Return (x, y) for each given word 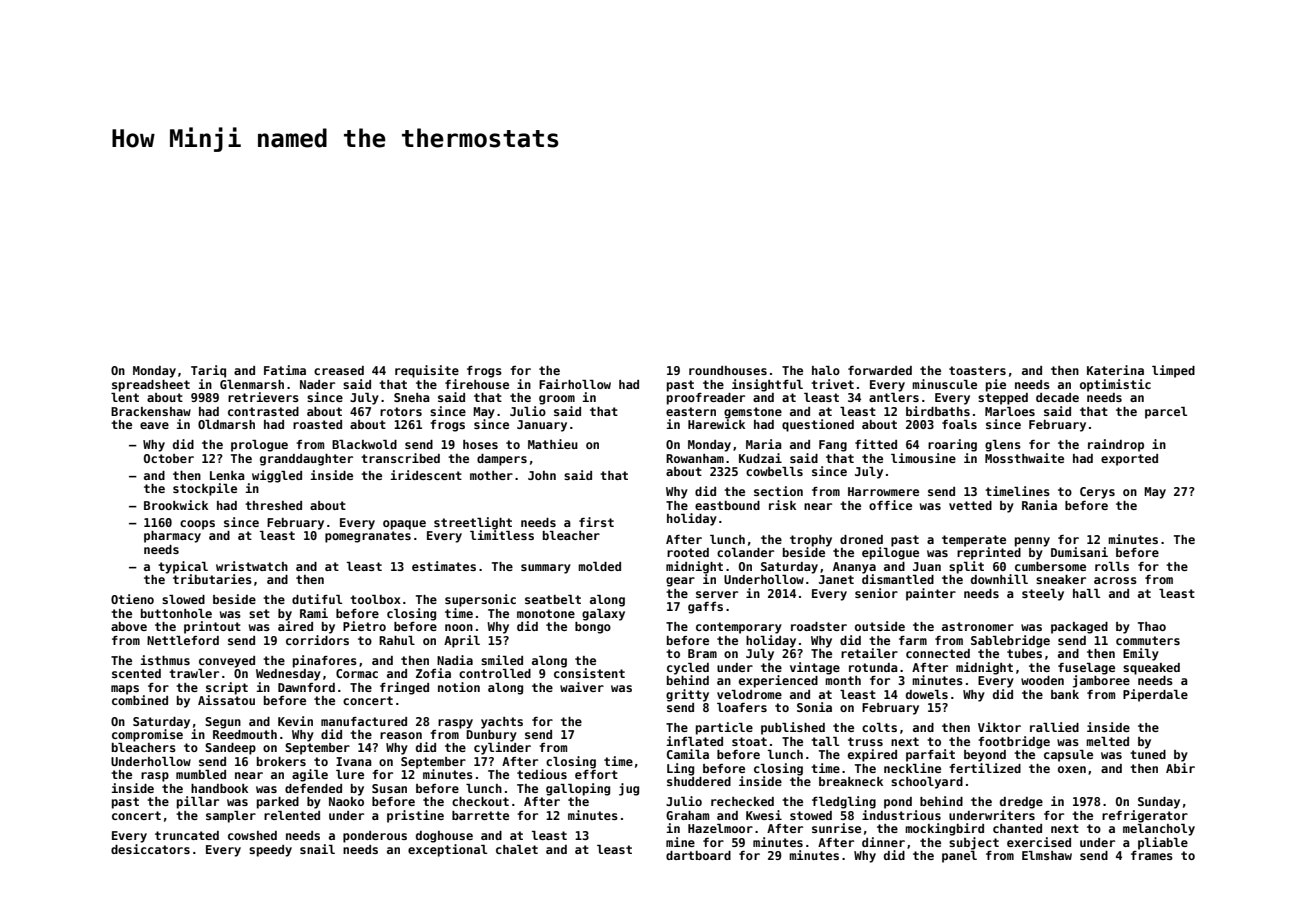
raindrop (1116, 445)
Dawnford (306, 687)
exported (1129, 460)
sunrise (836, 828)
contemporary (739, 628)
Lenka (227, 475)
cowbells (774, 471)
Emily (1141, 654)
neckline (912, 768)
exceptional (447, 850)
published (793, 728)
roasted (317, 424)
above (129, 626)
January (542, 426)
